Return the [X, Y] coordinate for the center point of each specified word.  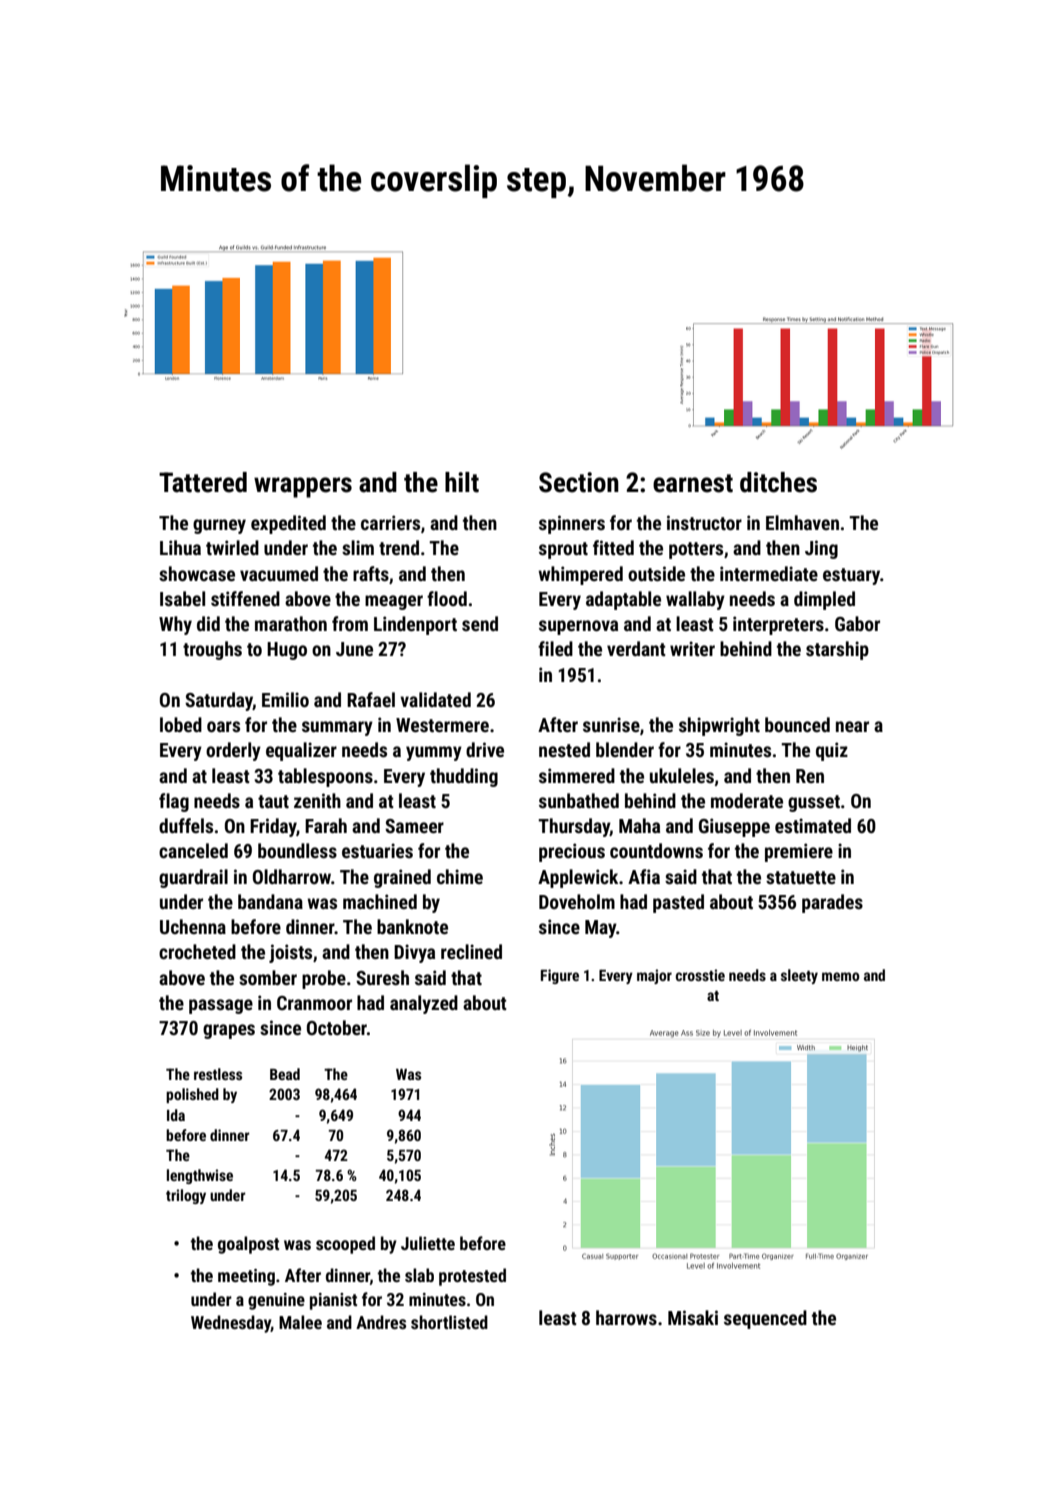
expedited [288, 524]
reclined [471, 951]
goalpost [248, 1245]
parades [832, 903]
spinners [572, 524]
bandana [270, 901]
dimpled [824, 600]
